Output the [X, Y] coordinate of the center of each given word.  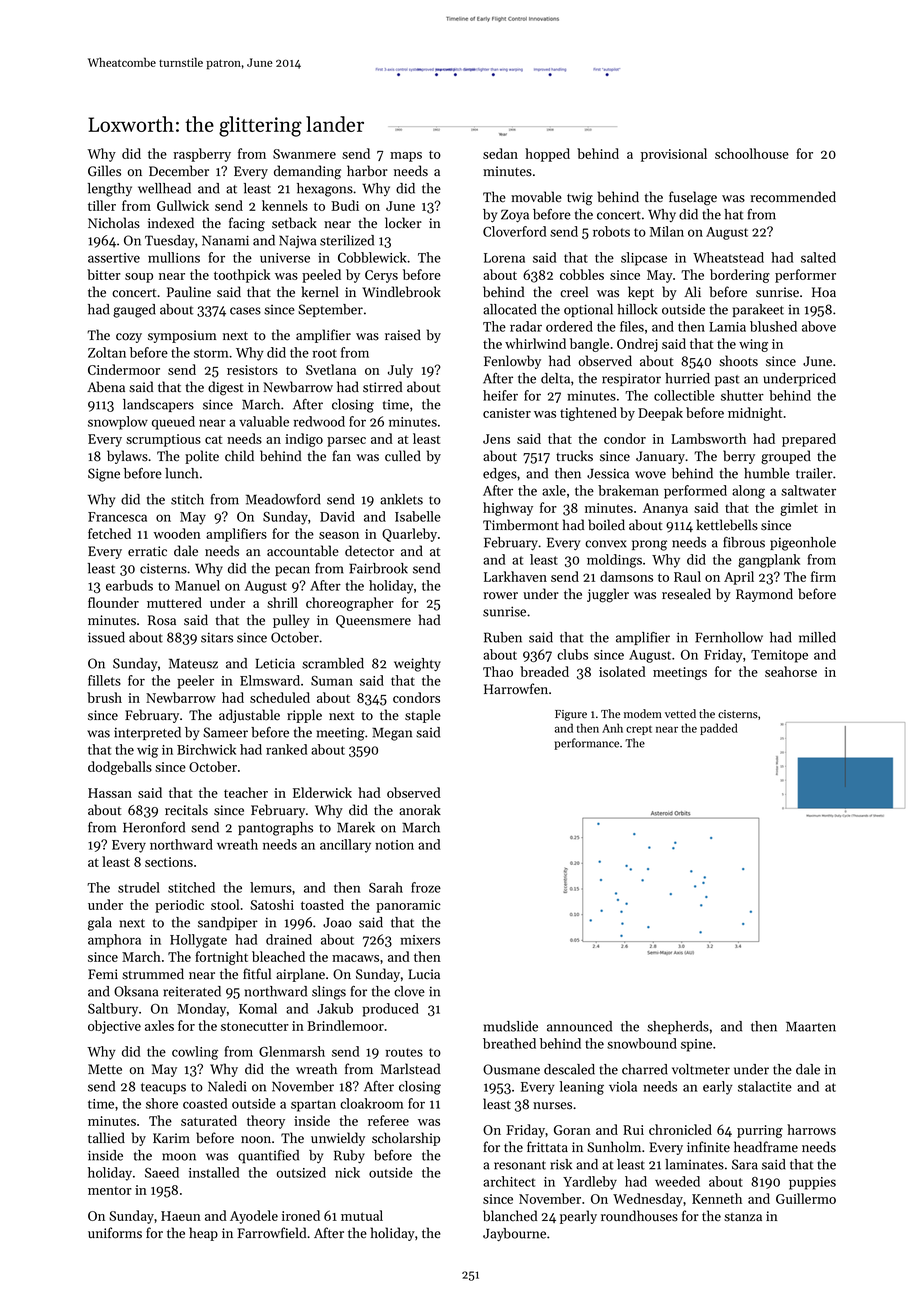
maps [406, 157]
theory [266, 1122]
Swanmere [304, 154]
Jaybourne [514, 1234]
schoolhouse [752, 153]
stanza [743, 1217]
